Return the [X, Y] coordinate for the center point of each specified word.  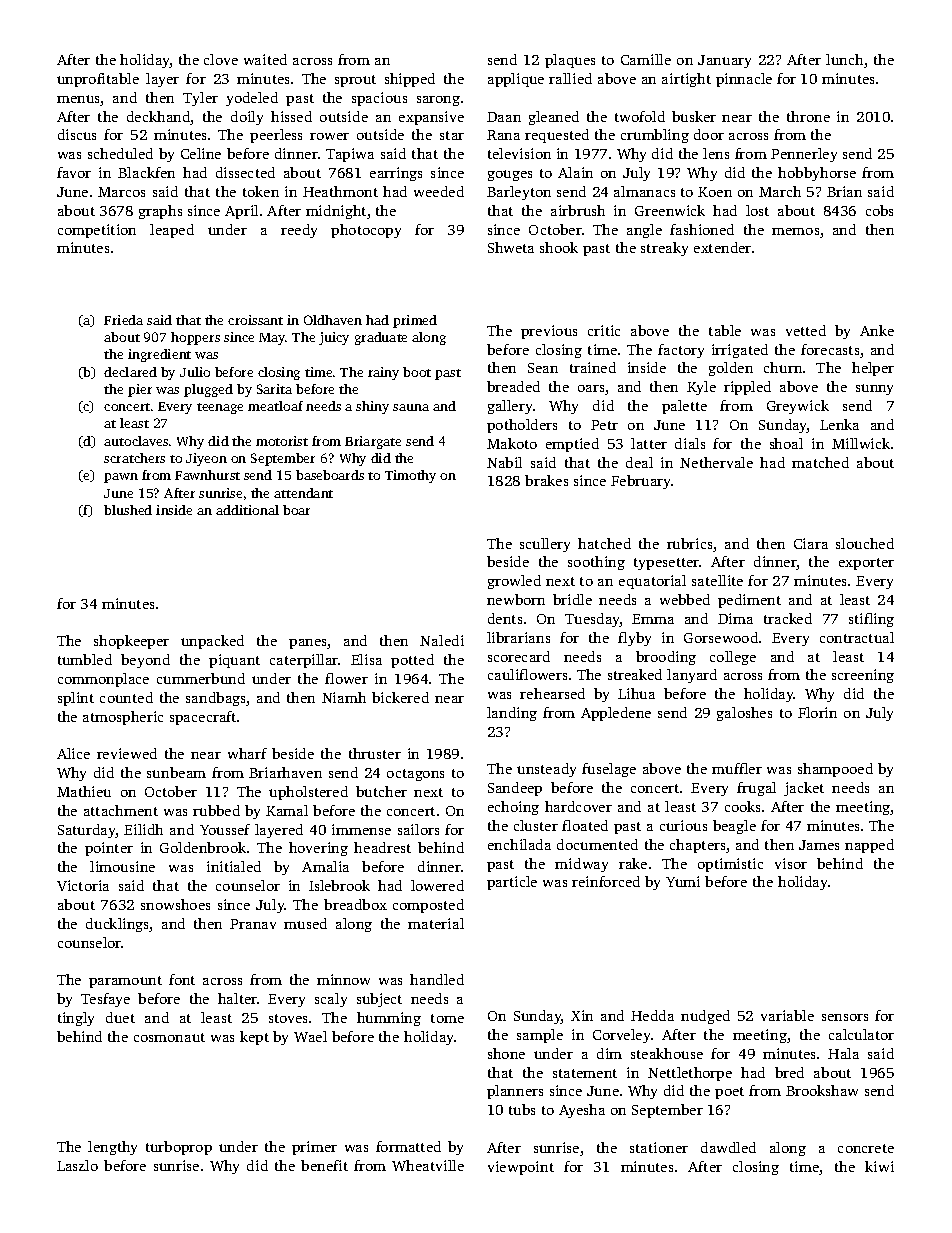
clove [221, 59]
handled [437, 979]
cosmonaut [169, 1037]
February [641, 482]
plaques [570, 61]
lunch [844, 59]
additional [247, 510]
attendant [303, 493]
